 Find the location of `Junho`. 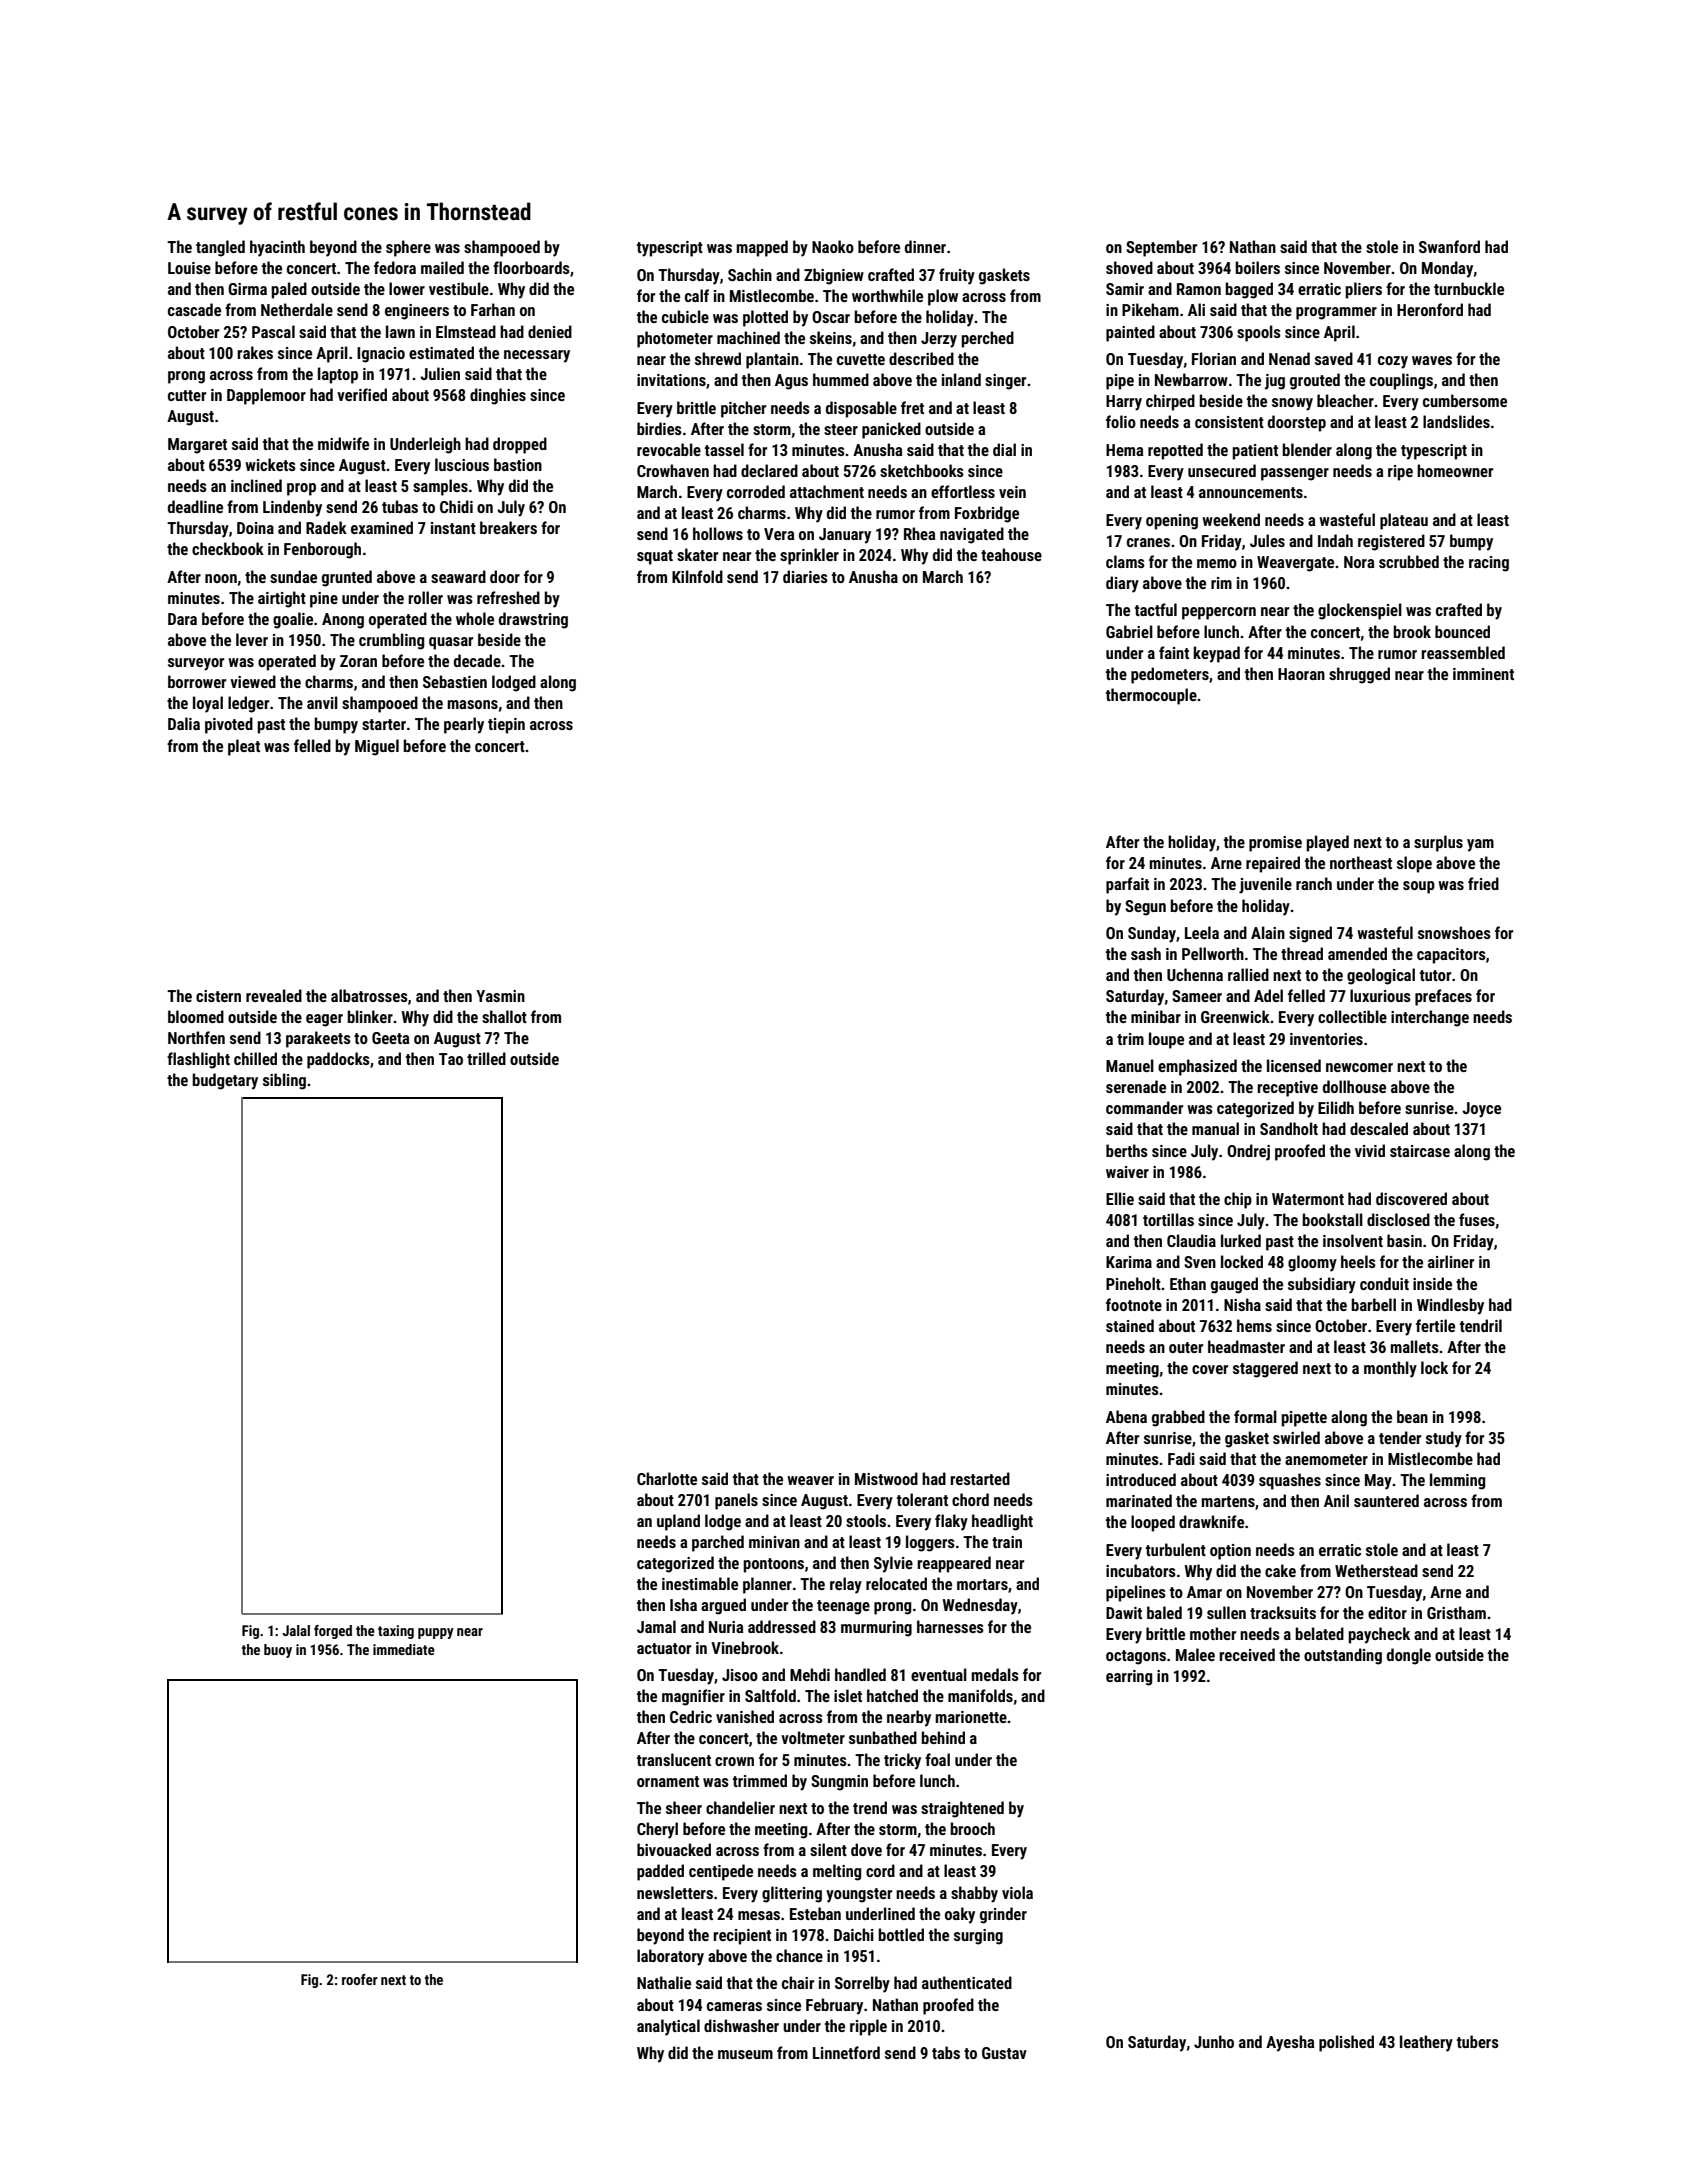

Junho is located at coordinates (1214, 2041).
